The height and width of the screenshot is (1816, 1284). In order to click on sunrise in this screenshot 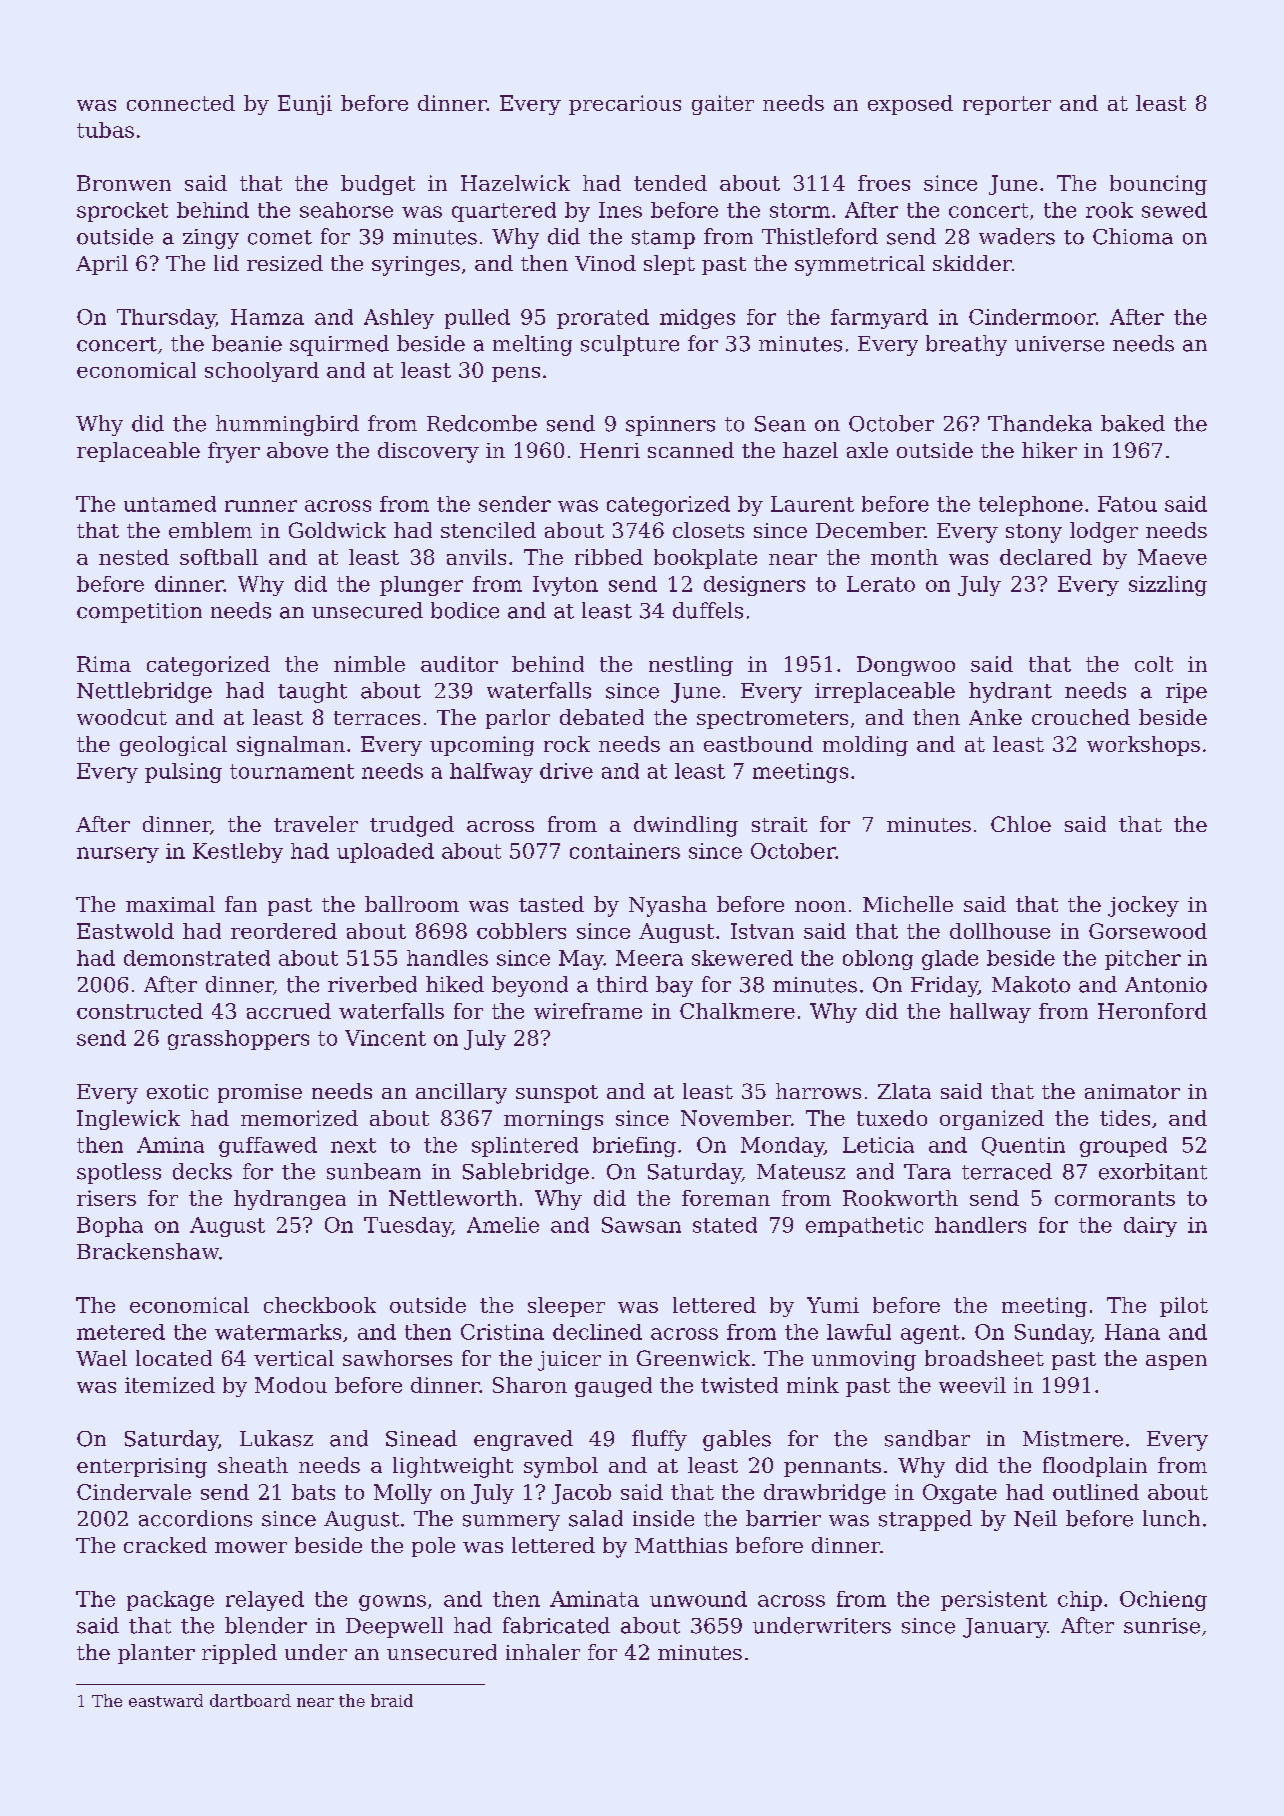, I will do `click(1162, 1626)`.
